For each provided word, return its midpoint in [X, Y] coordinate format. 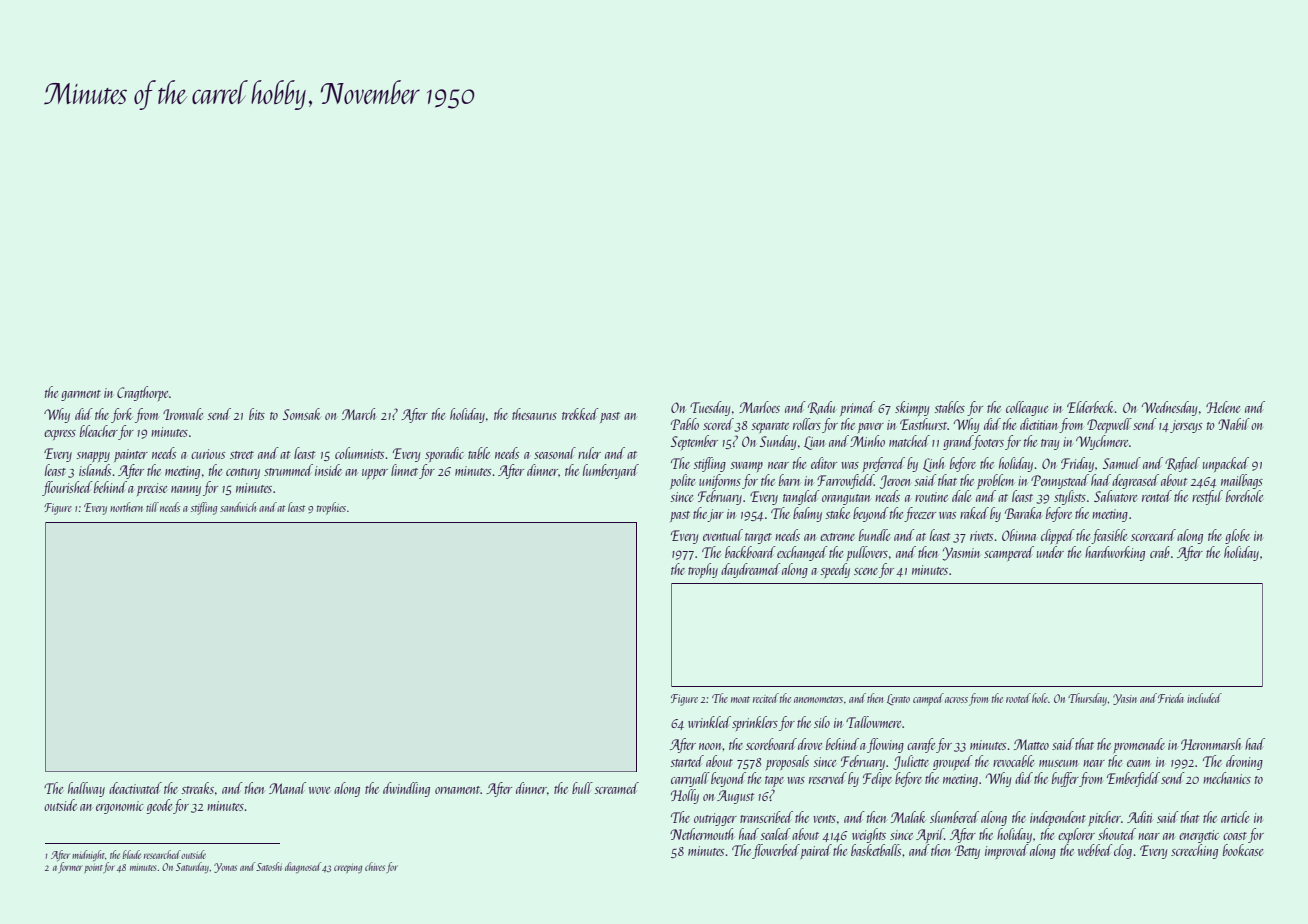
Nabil [1234, 424]
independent [1058, 818]
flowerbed [776, 851]
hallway [86, 789]
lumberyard [611, 471]
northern [126, 507]
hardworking [1115, 553]
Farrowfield [845, 481]
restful [1207, 497]
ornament [458, 790]
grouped [953, 762]
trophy [703, 570]
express [60, 435]
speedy [835, 570]
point [93, 869]
